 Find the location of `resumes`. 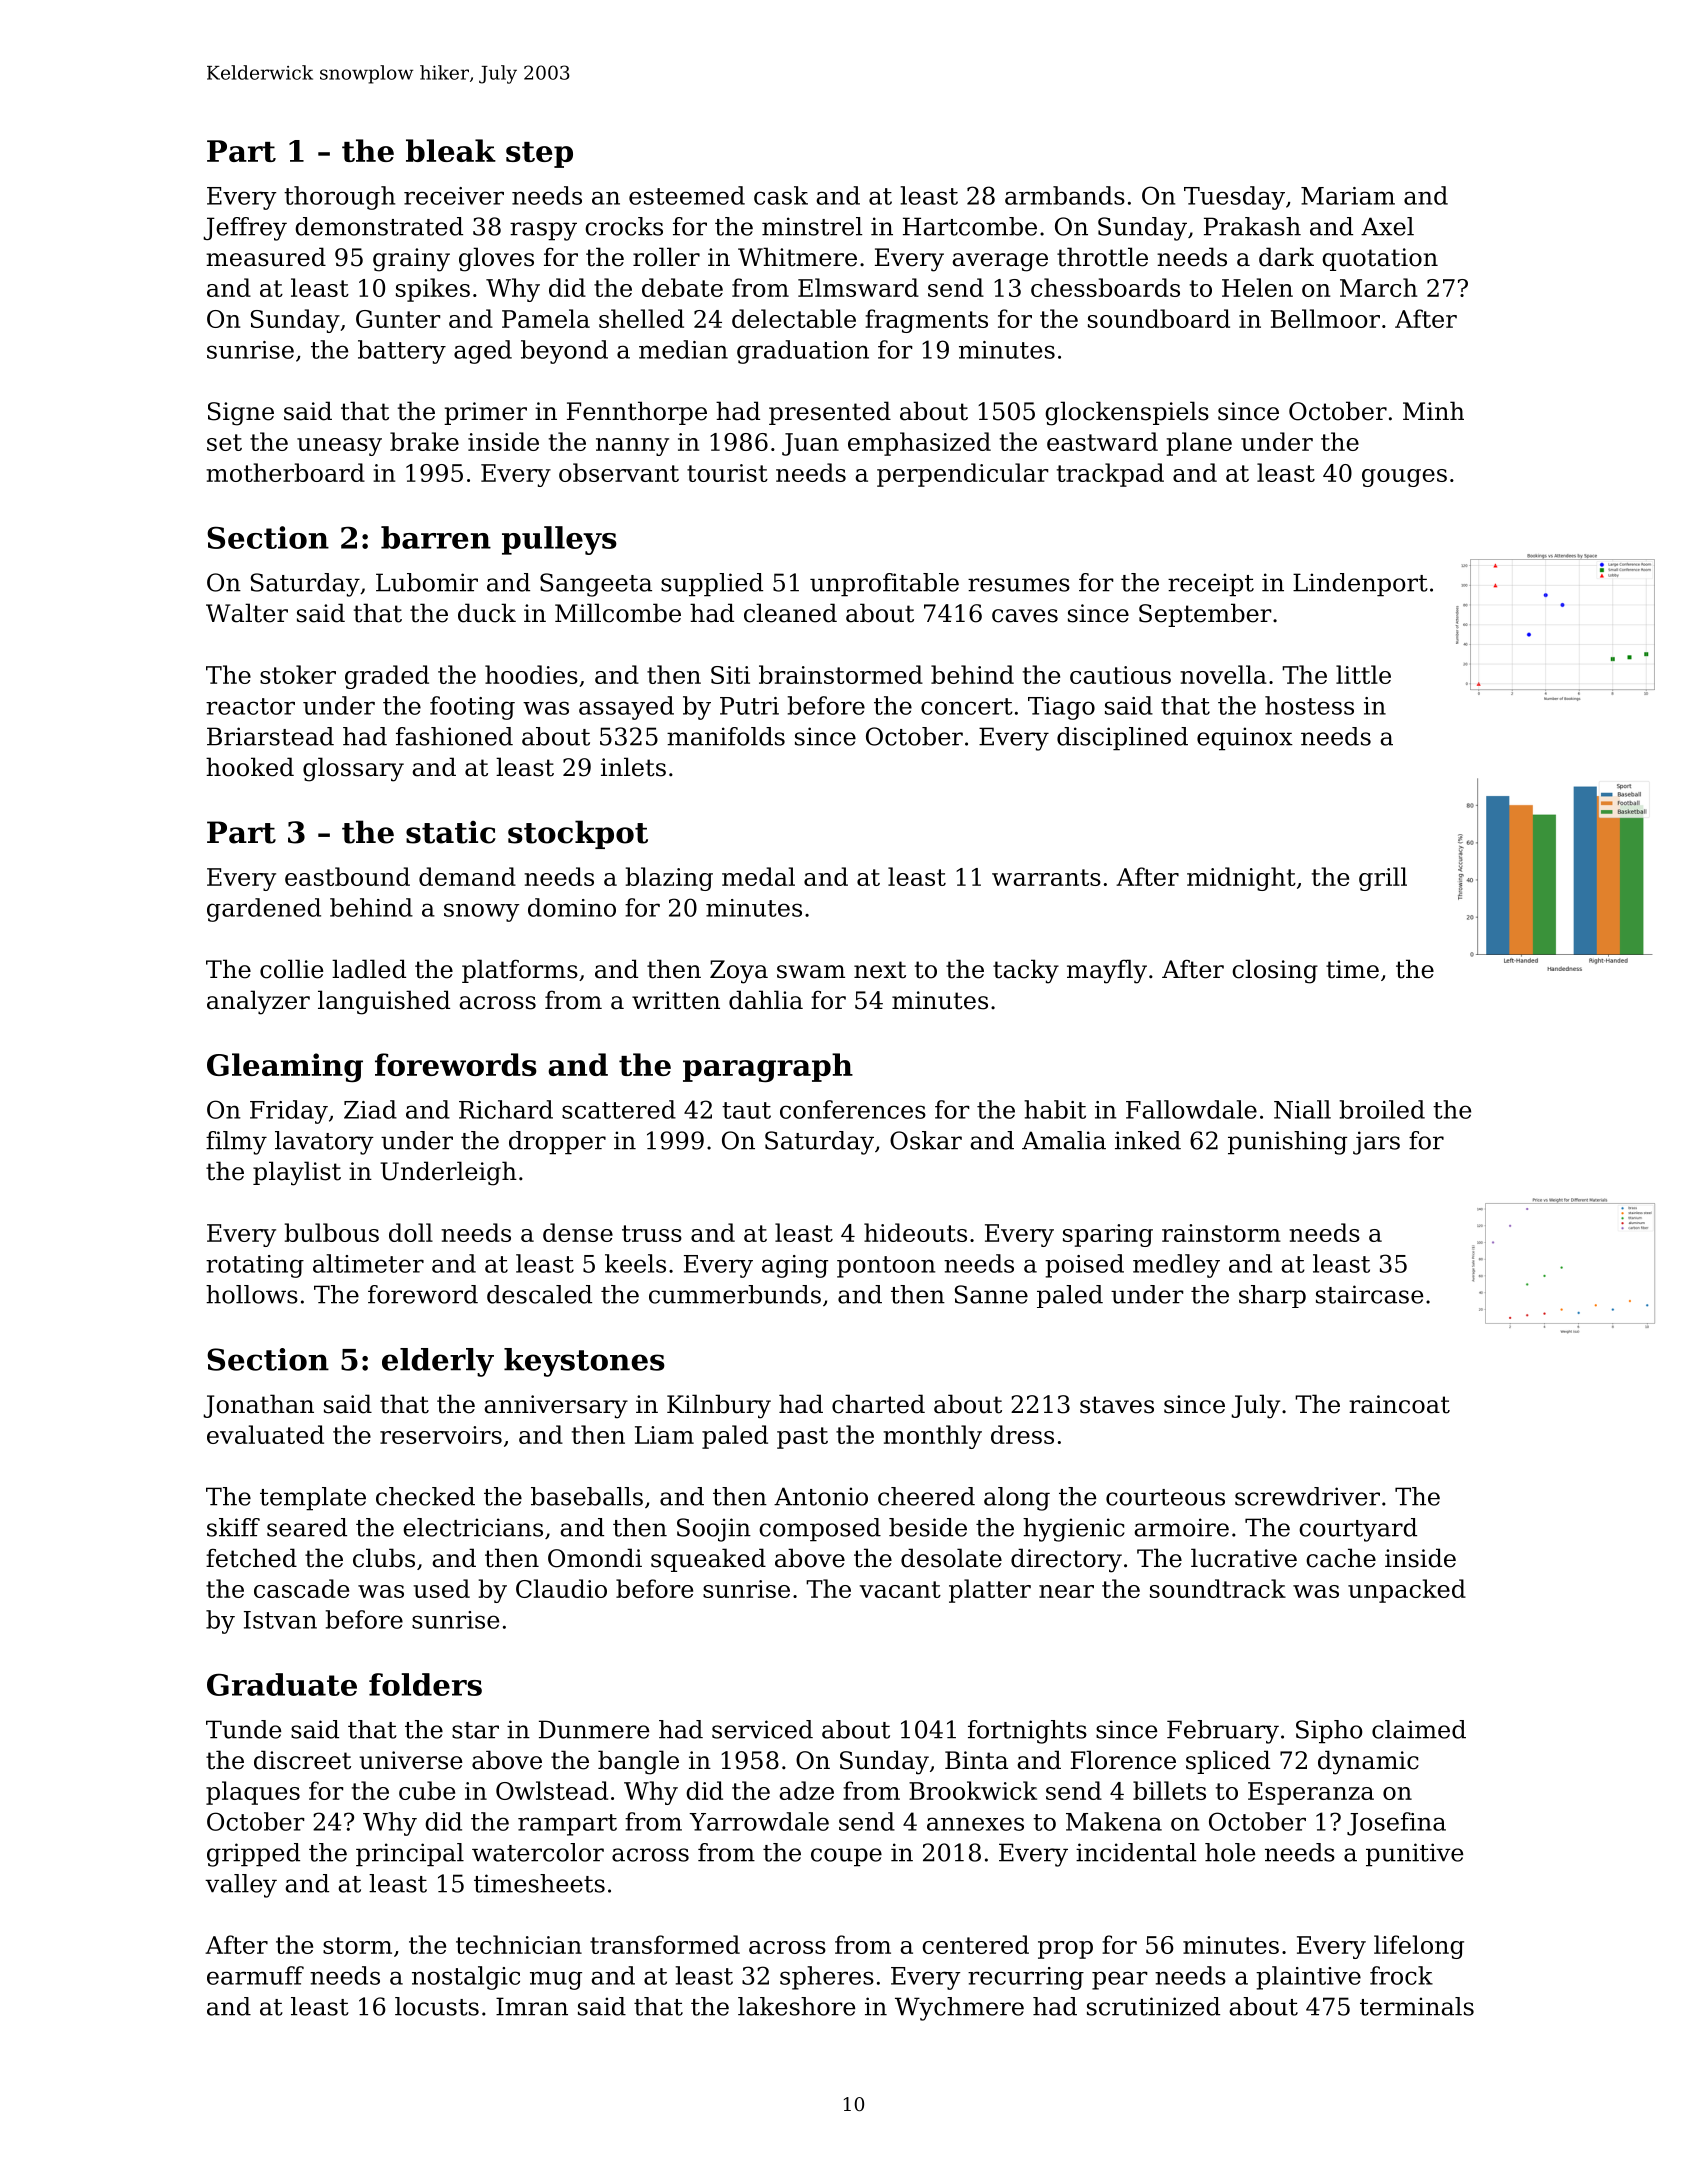

resumes is located at coordinates (1019, 585).
